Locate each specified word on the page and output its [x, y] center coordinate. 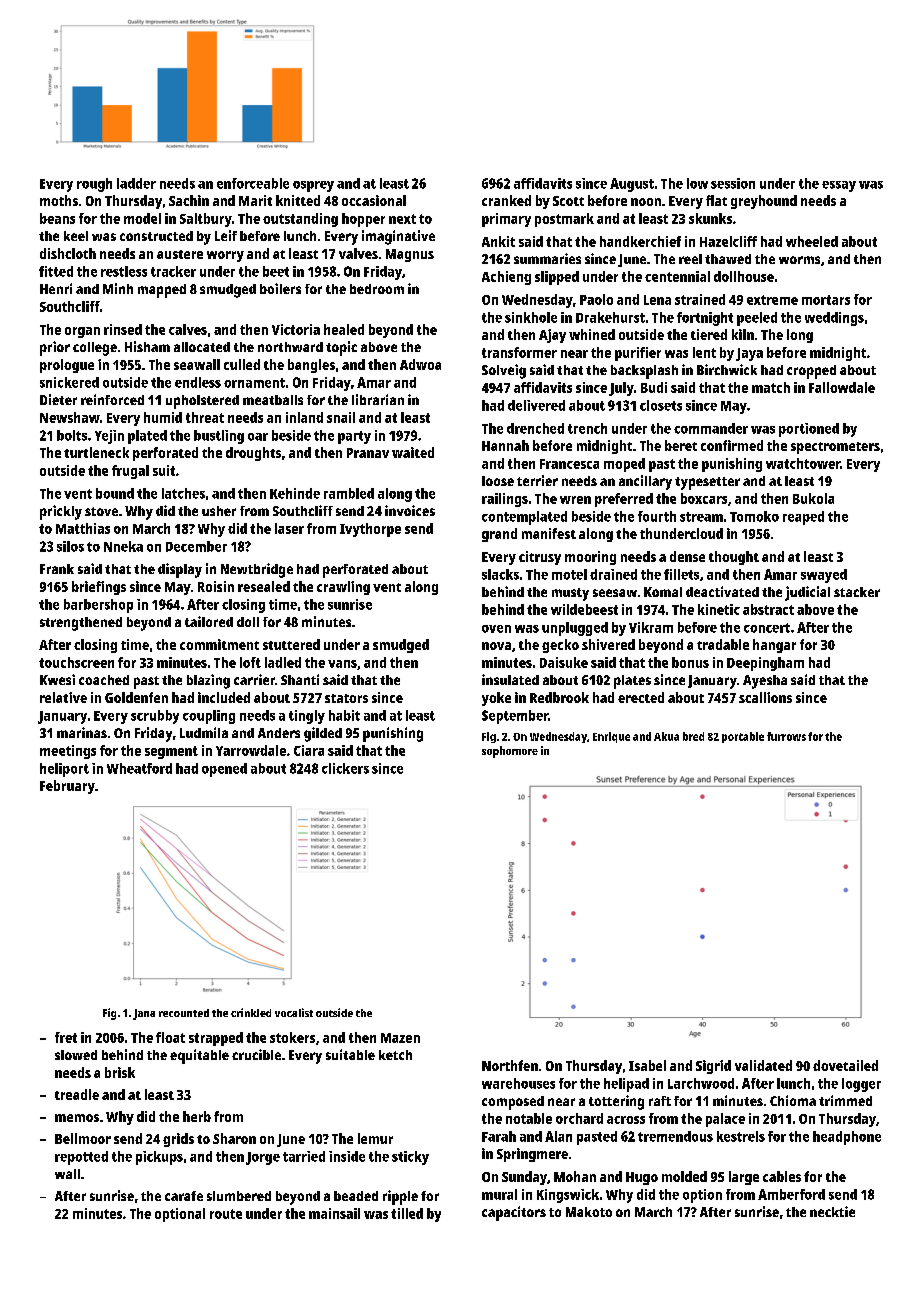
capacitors [514, 1213]
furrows [786, 736]
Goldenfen [136, 697]
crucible [256, 1054]
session [733, 183]
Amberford [791, 1194]
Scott [568, 201]
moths [59, 200]
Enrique [611, 737]
